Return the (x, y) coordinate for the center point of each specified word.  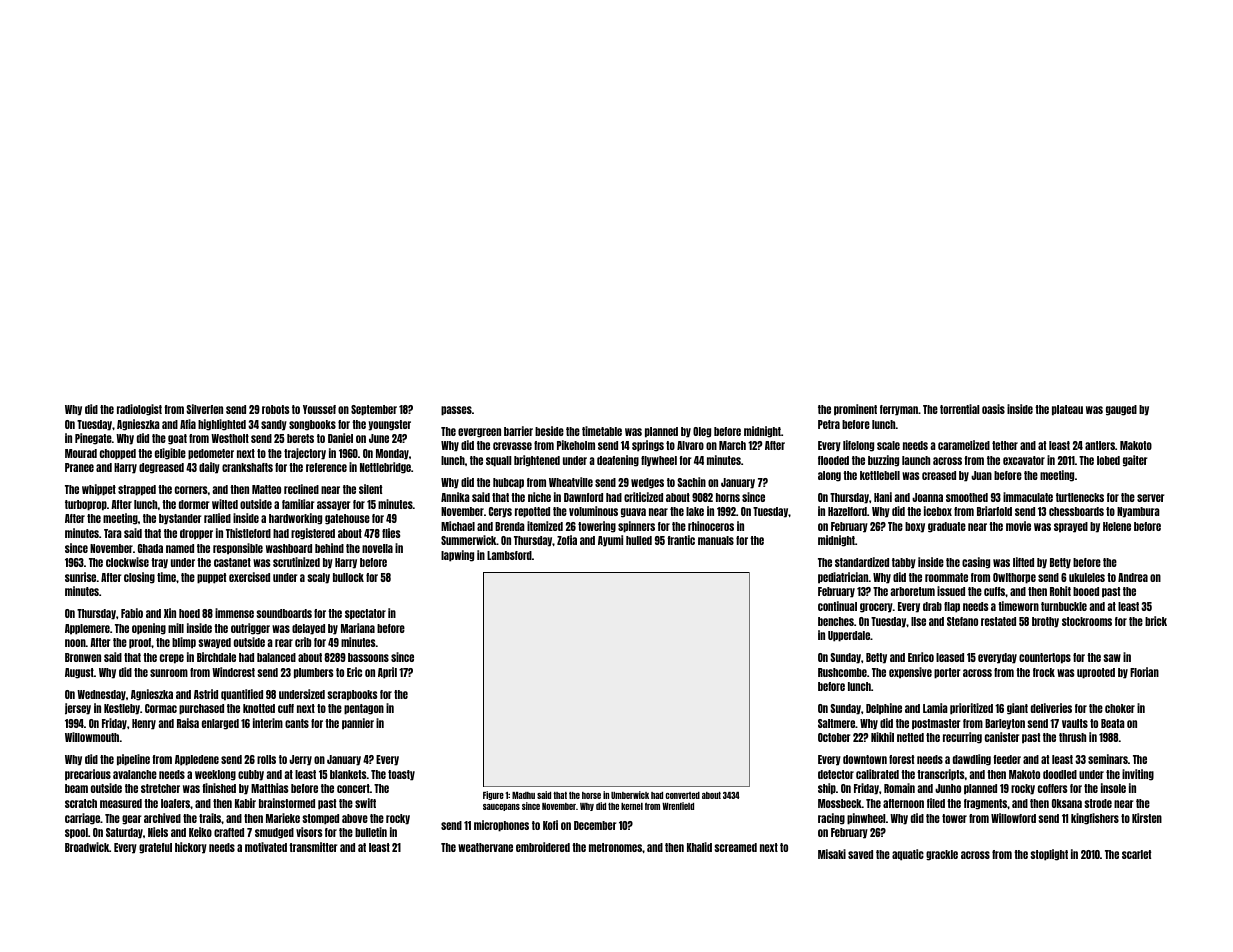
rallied (217, 518)
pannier (358, 724)
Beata (1113, 723)
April (387, 673)
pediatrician (843, 578)
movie (1018, 526)
